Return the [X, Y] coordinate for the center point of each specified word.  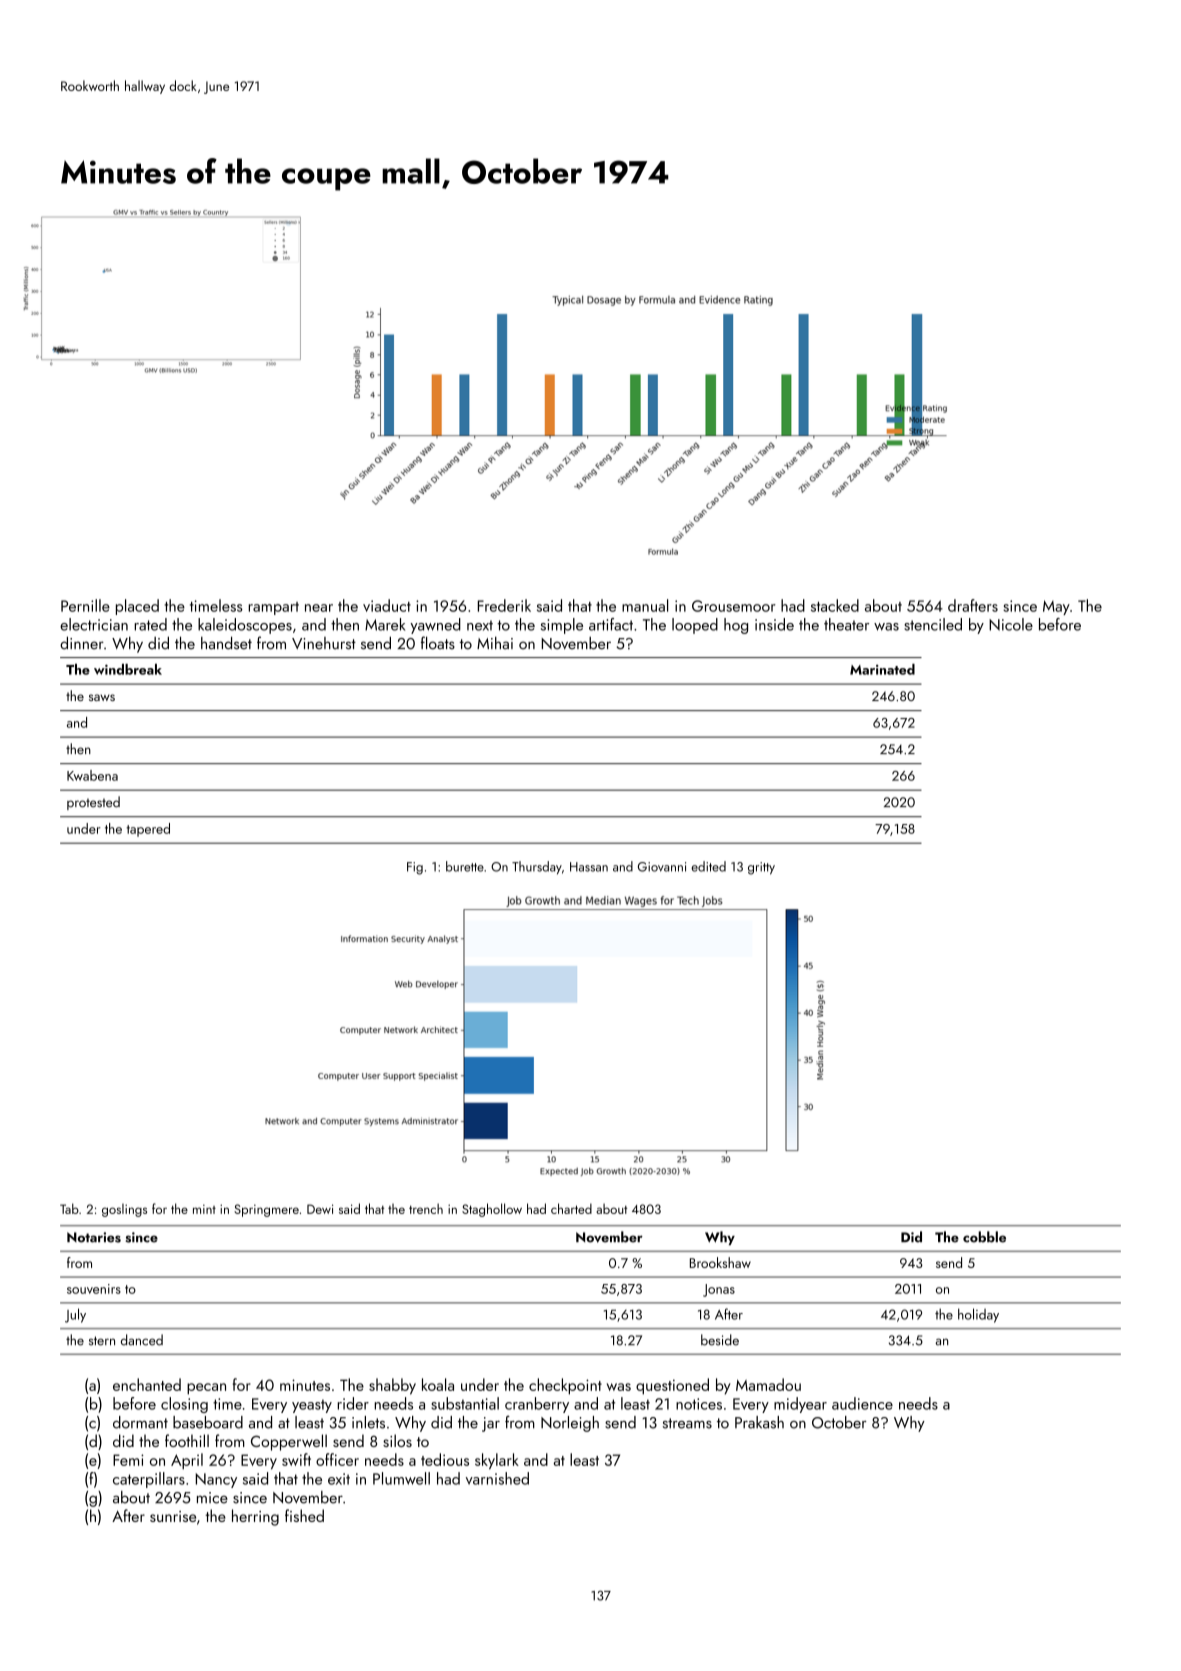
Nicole [1011, 624]
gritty [761, 868]
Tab [69, 1208]
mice [212, 1498]
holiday [978, 1315]
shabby [392, 1386]
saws [102, 697]
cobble [984, 1237]
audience [862, 1403]
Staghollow [492, 1210]
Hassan [589, 867]
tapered [148, 830]
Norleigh [570, 1424]
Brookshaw [720, 1262]
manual [645, 605]
